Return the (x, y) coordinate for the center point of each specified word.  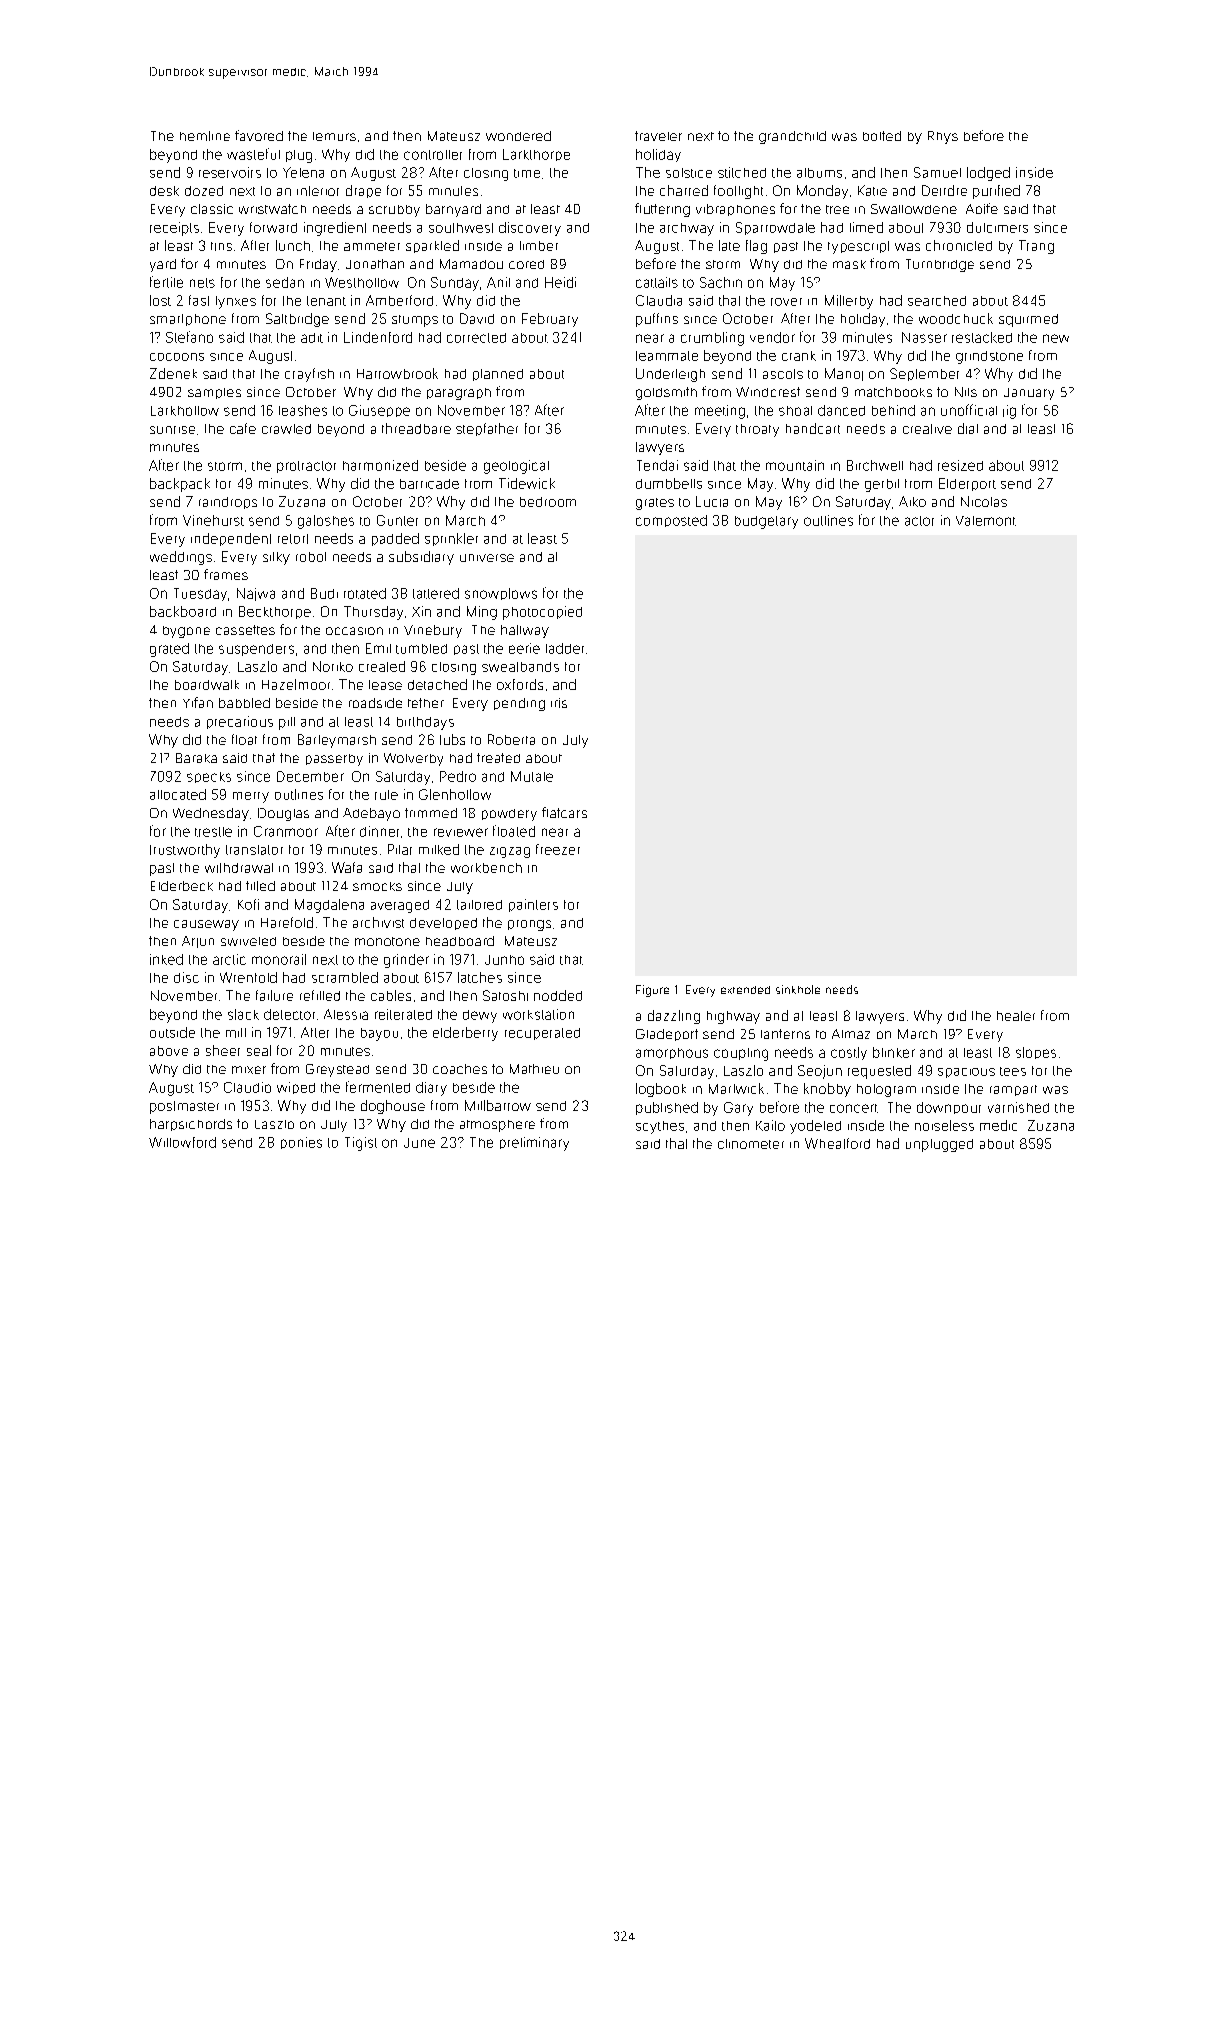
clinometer (751, 1144)
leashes (303, 410)
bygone (186, 632)
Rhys (943, 137)
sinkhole (798, 989)
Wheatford (837, 1143)
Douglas (283, 814)
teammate (667, 356)
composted (671, 521)
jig (1009, 412)
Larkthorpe (536, 155)
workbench (486, 868)
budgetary (766, 522)
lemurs (334, 136)
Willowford (182, 1142)
